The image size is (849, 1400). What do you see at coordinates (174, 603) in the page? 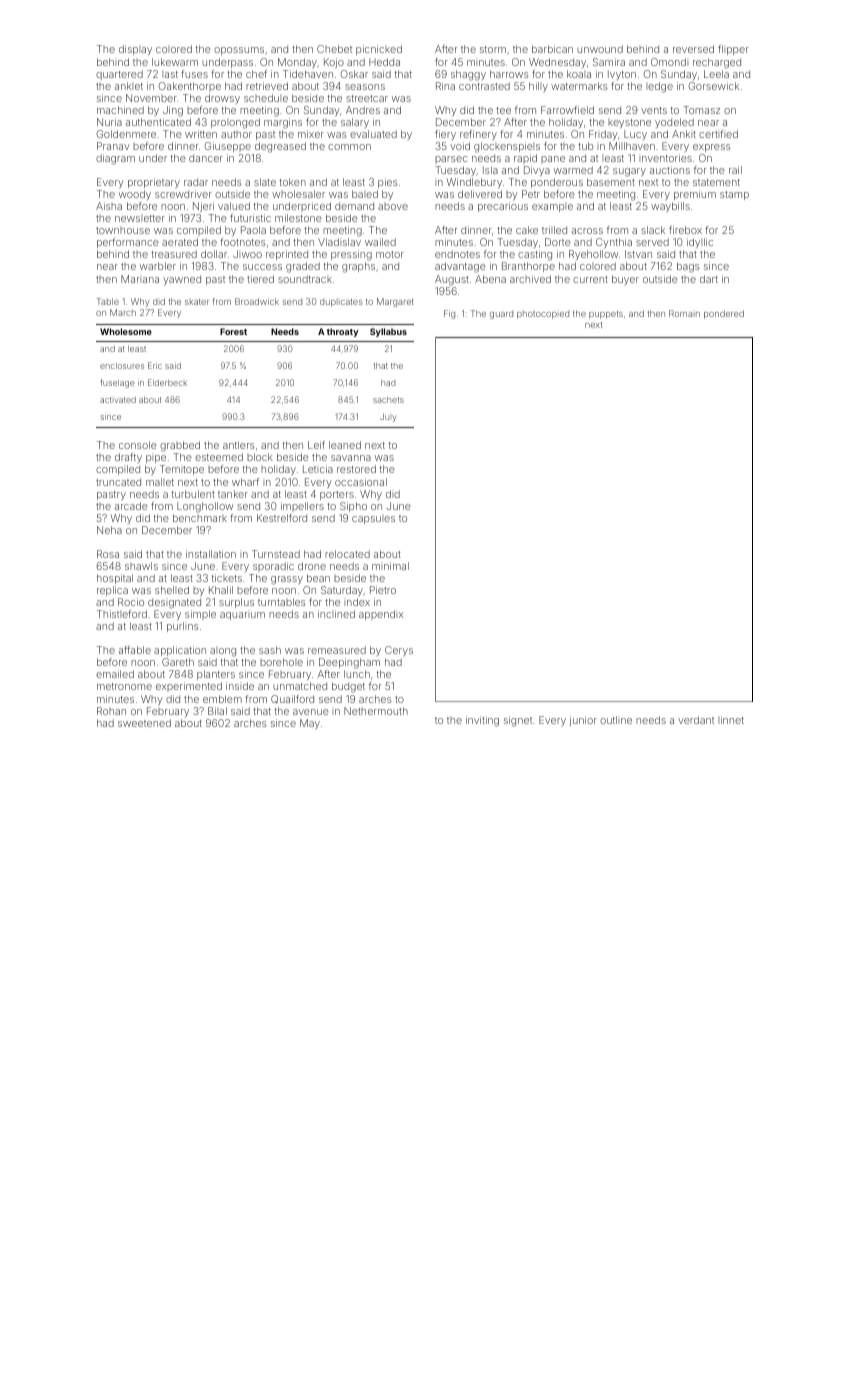
I see `designated` at bounding box center [174, 603].
